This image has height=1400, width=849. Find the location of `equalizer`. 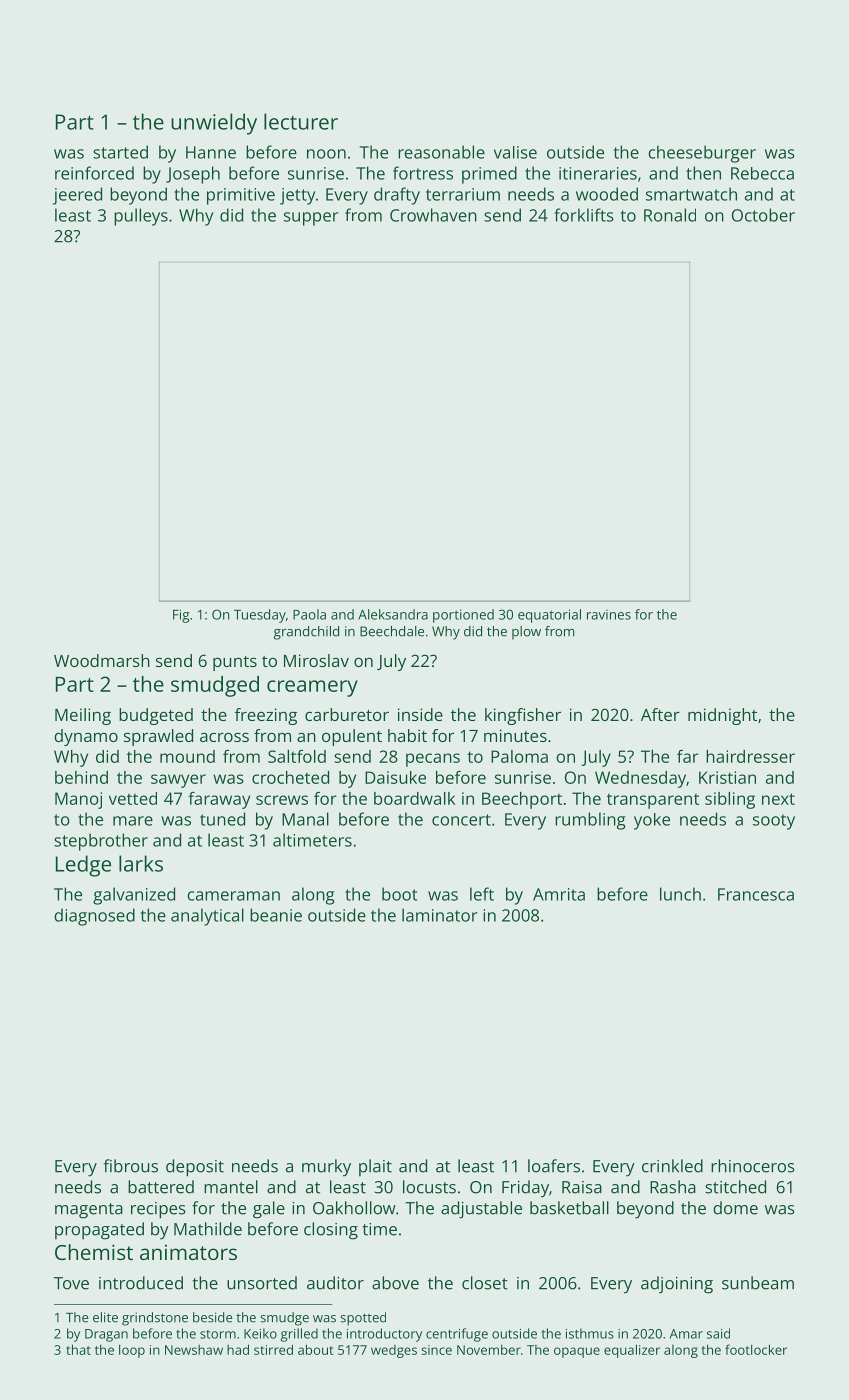

equalizer is located at coordinates (632, 1351).
